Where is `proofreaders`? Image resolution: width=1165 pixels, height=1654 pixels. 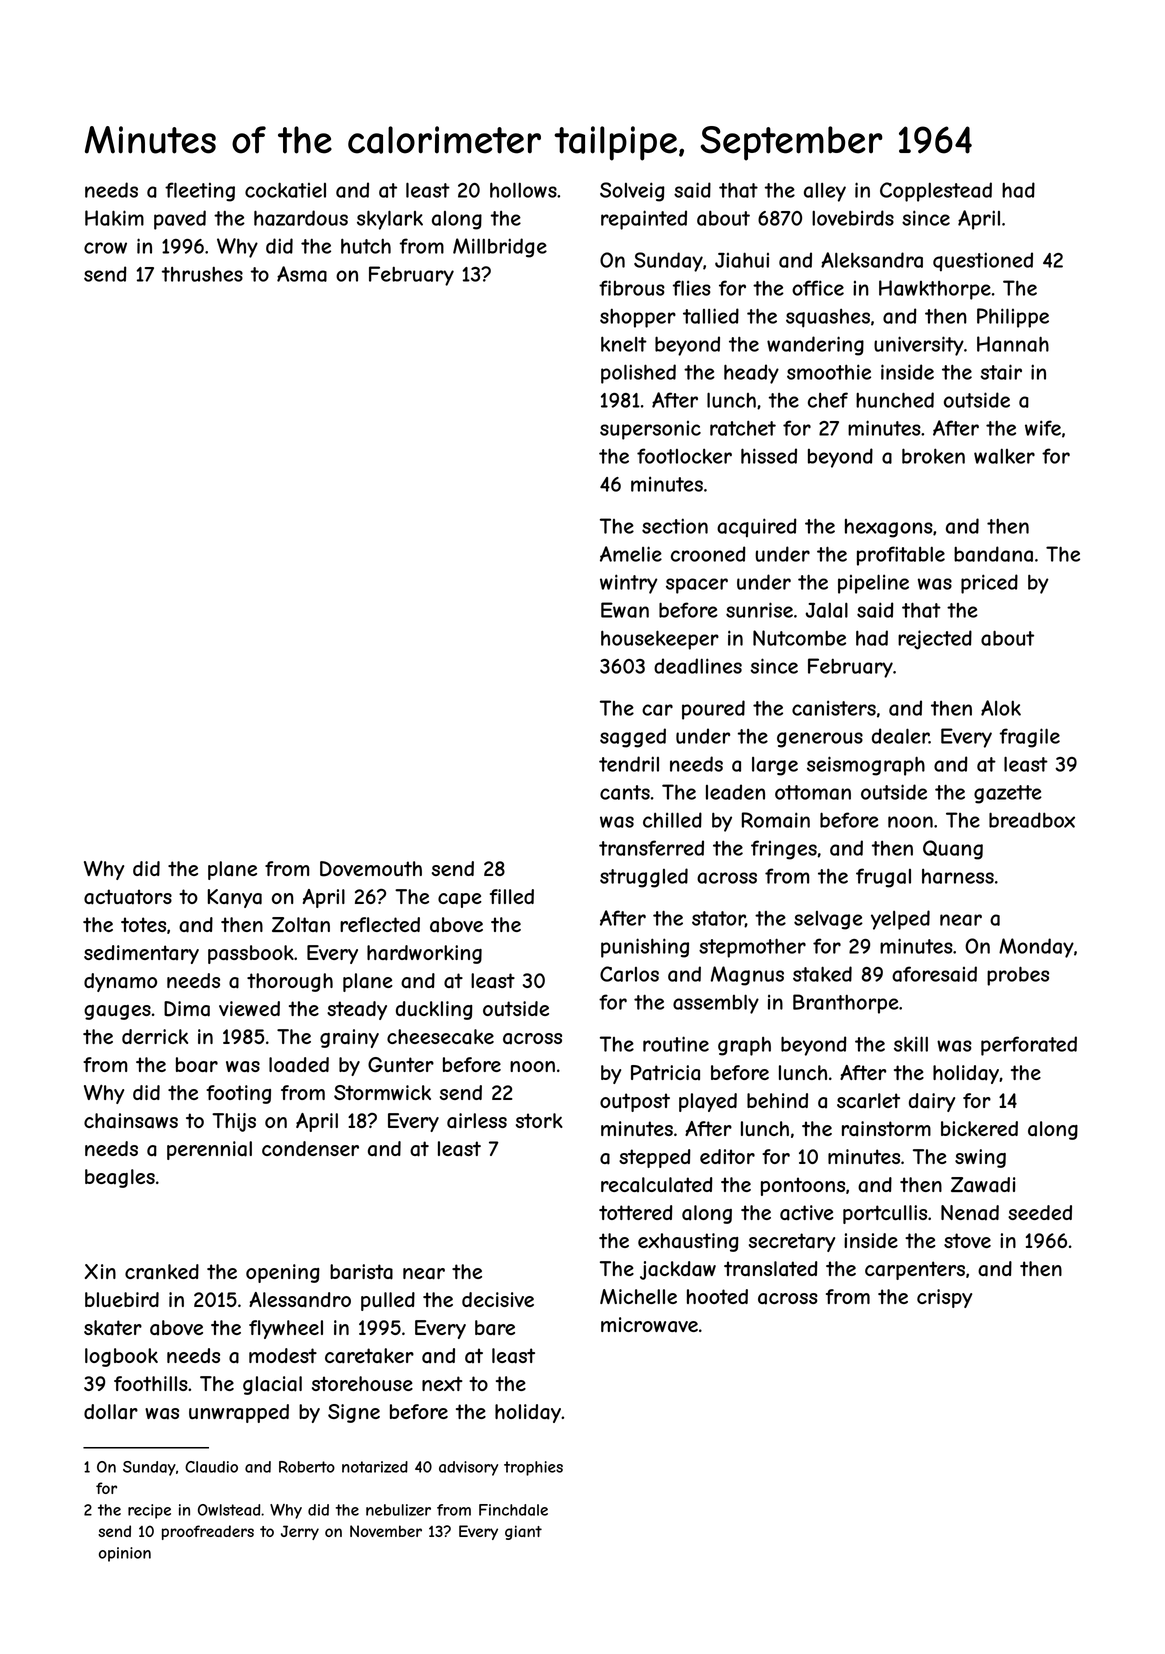
proofreaders is located at coordinates (208, 1532).
